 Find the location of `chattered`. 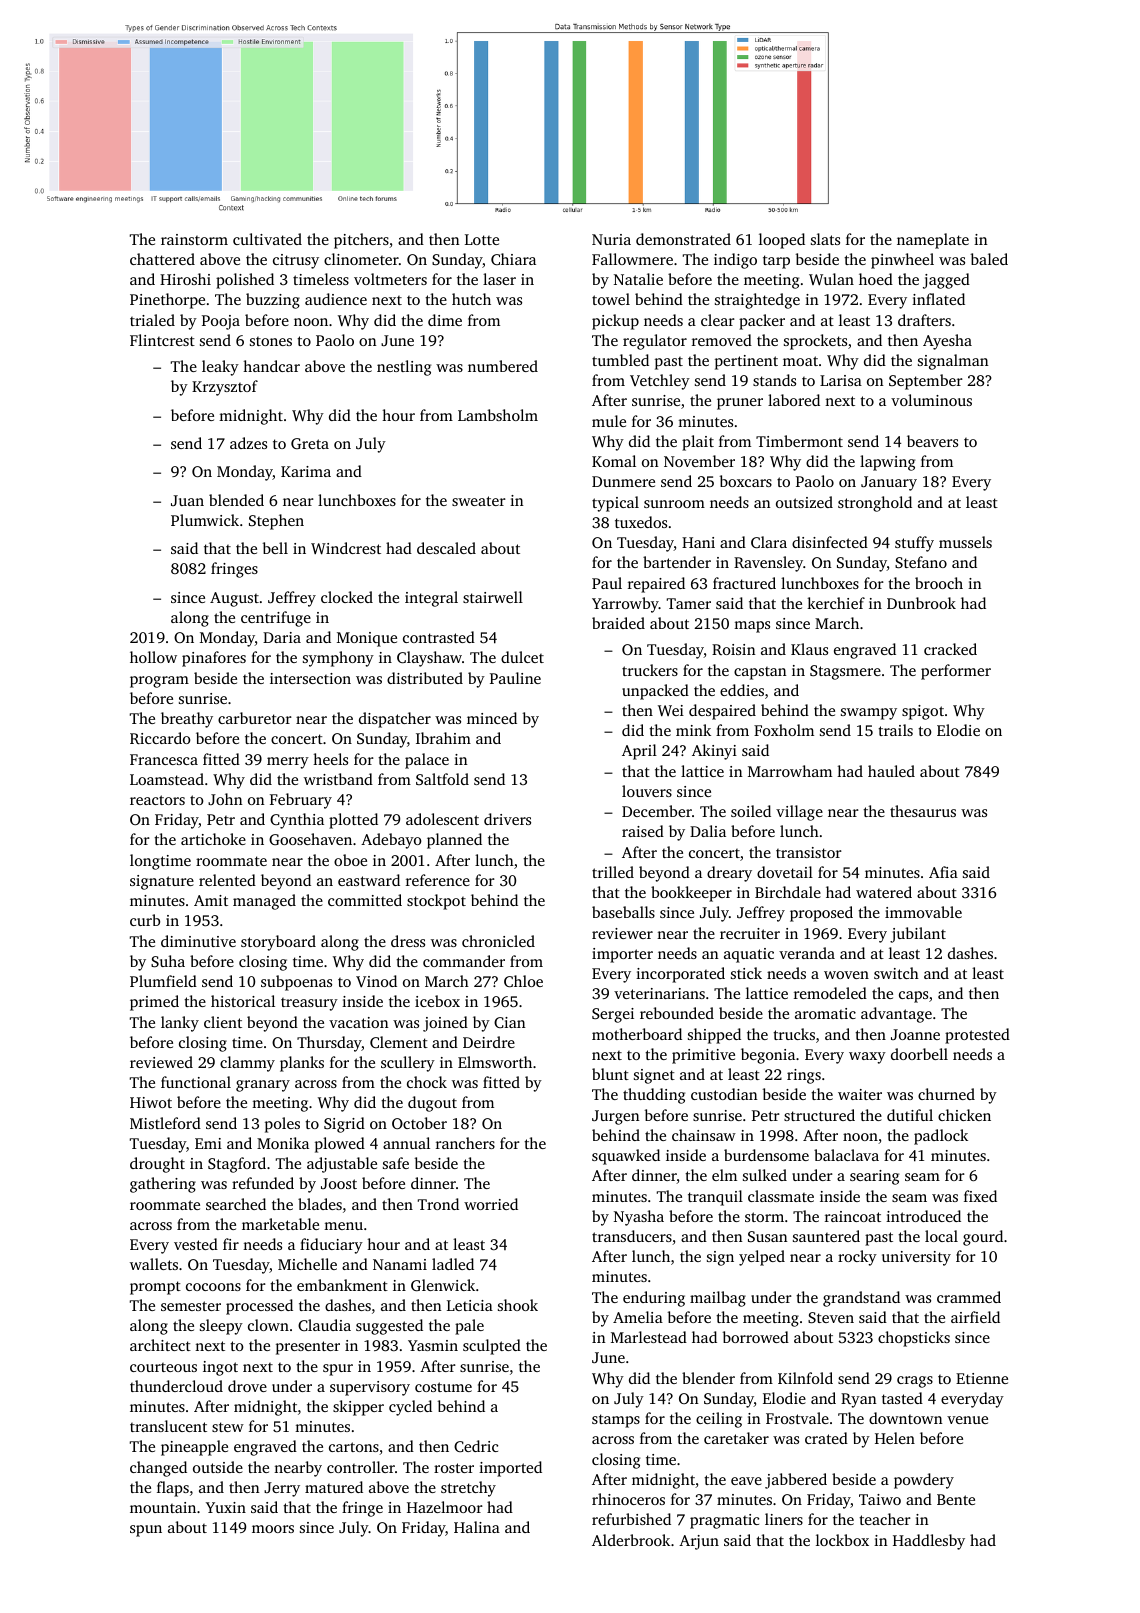

chattered is located at coordinates (162, 259).
